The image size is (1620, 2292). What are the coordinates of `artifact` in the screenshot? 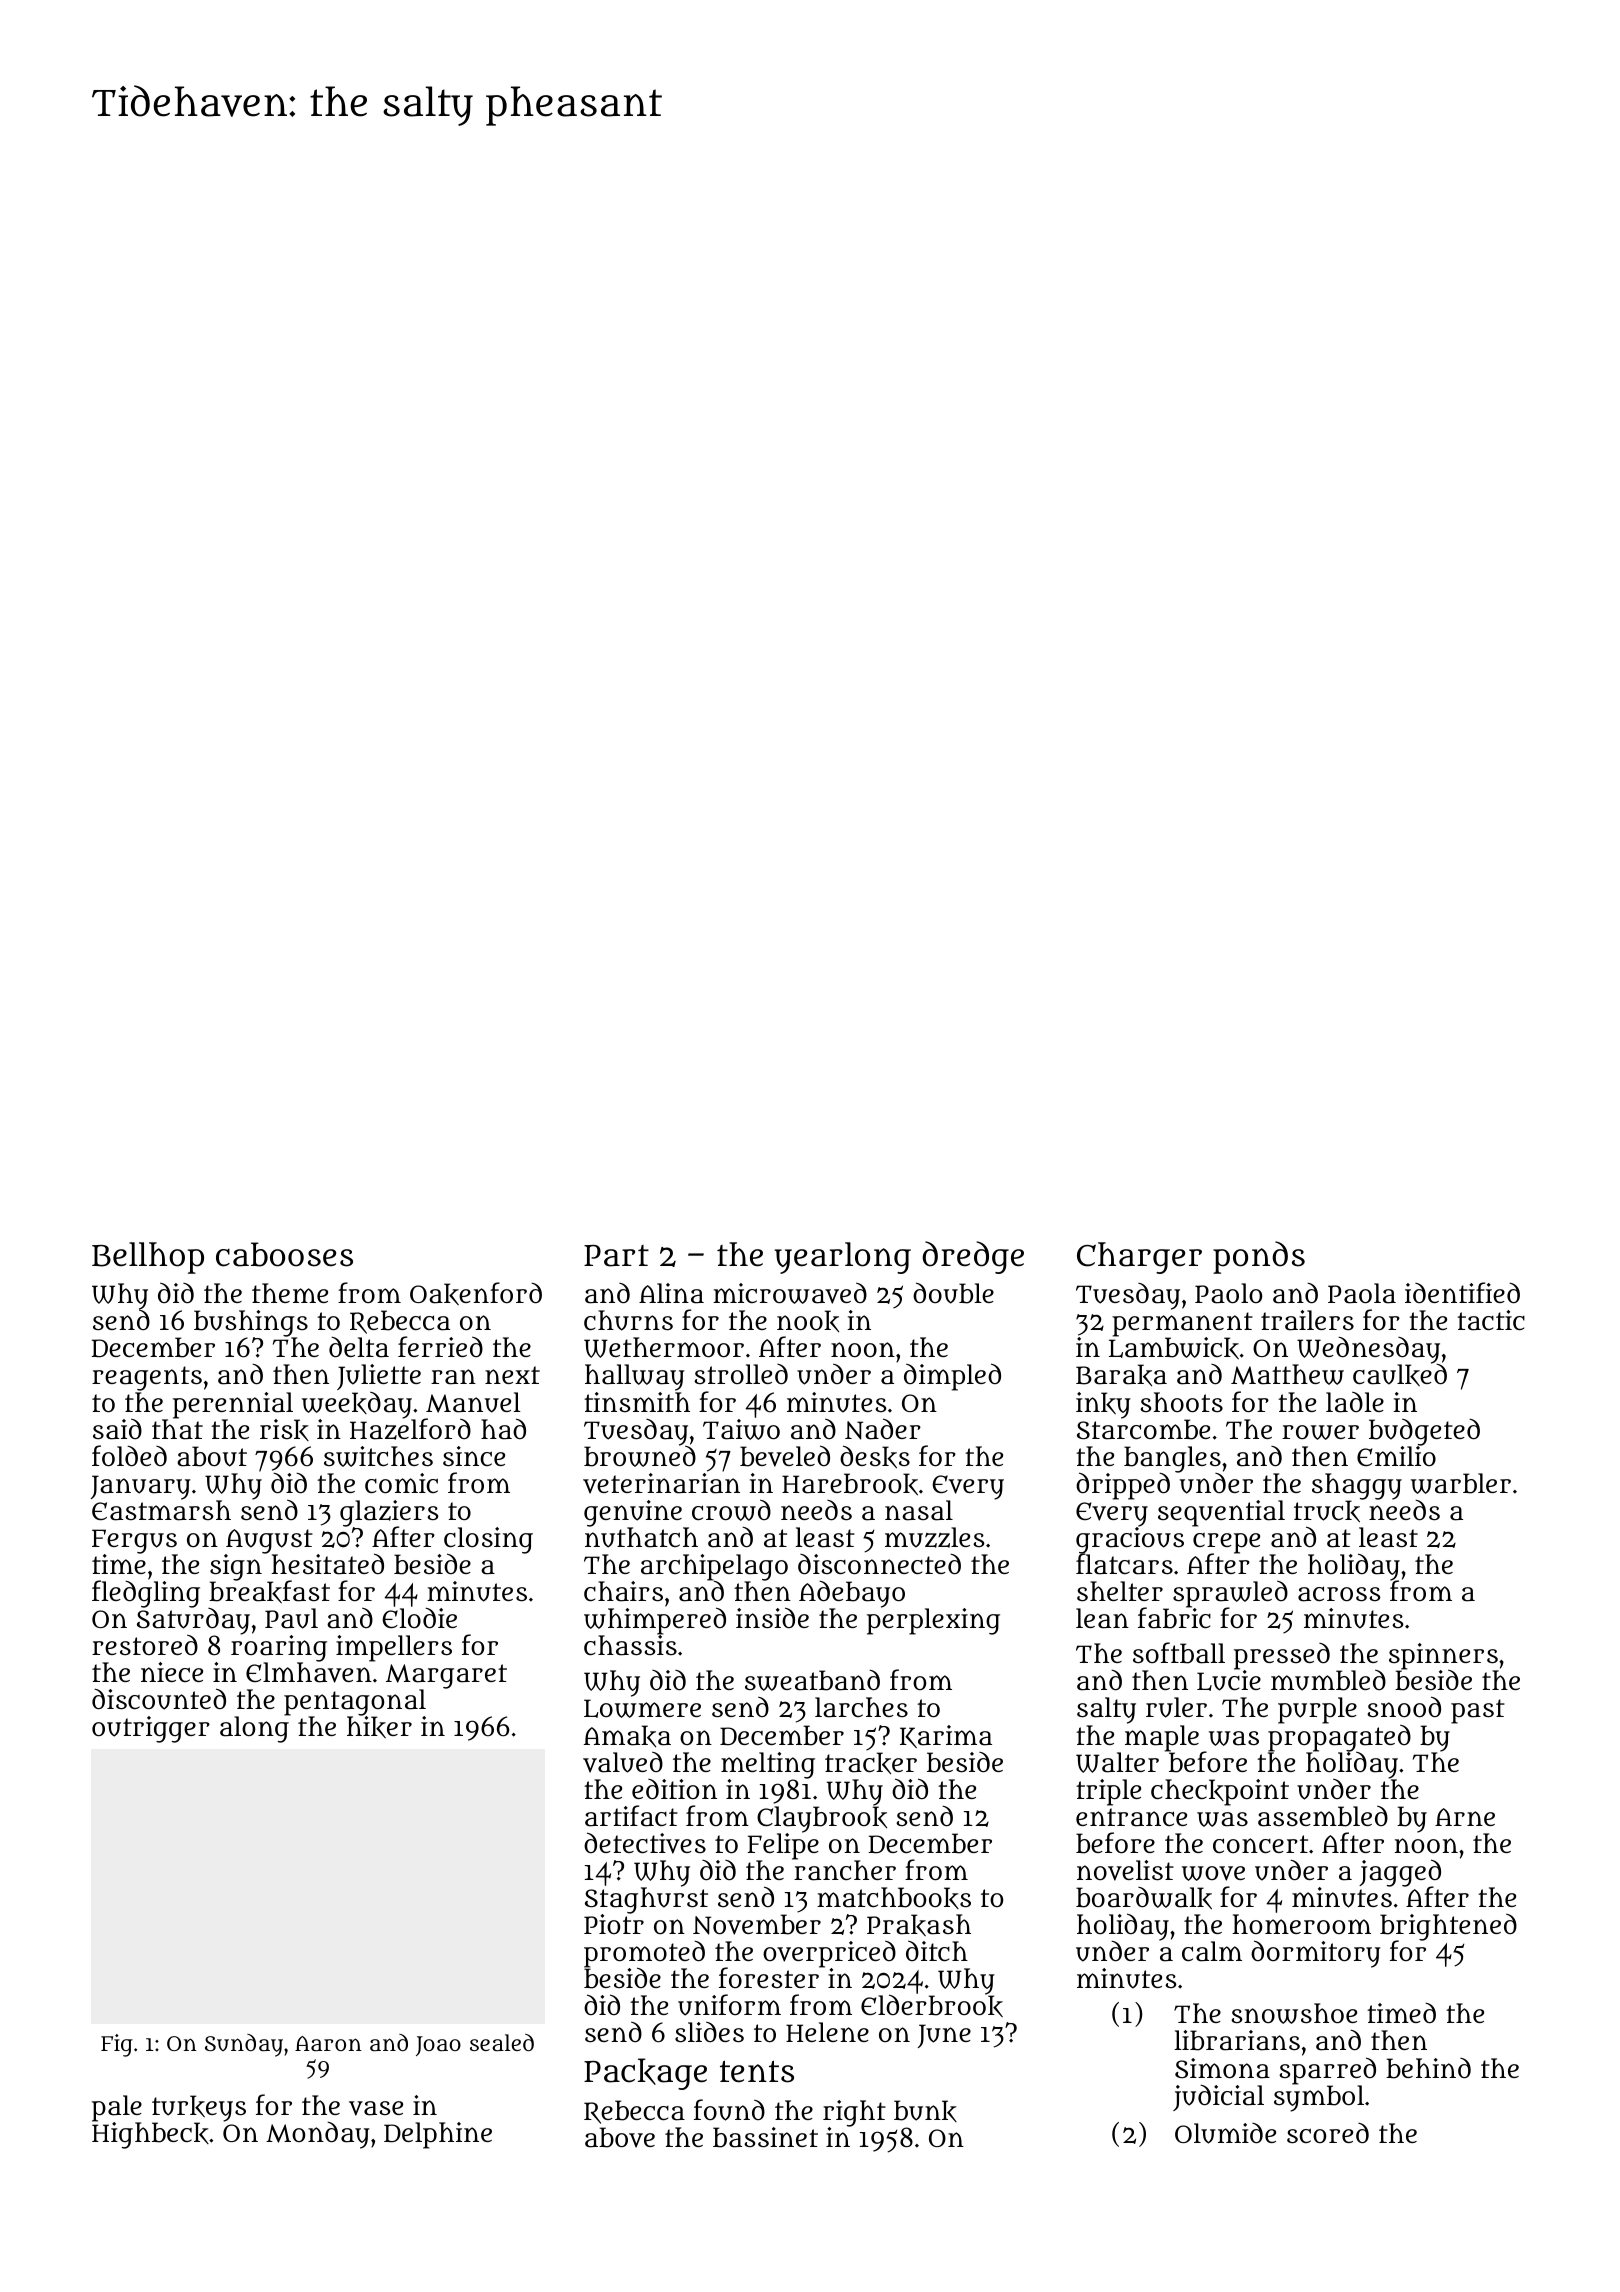 It's located at (631, 1816).
